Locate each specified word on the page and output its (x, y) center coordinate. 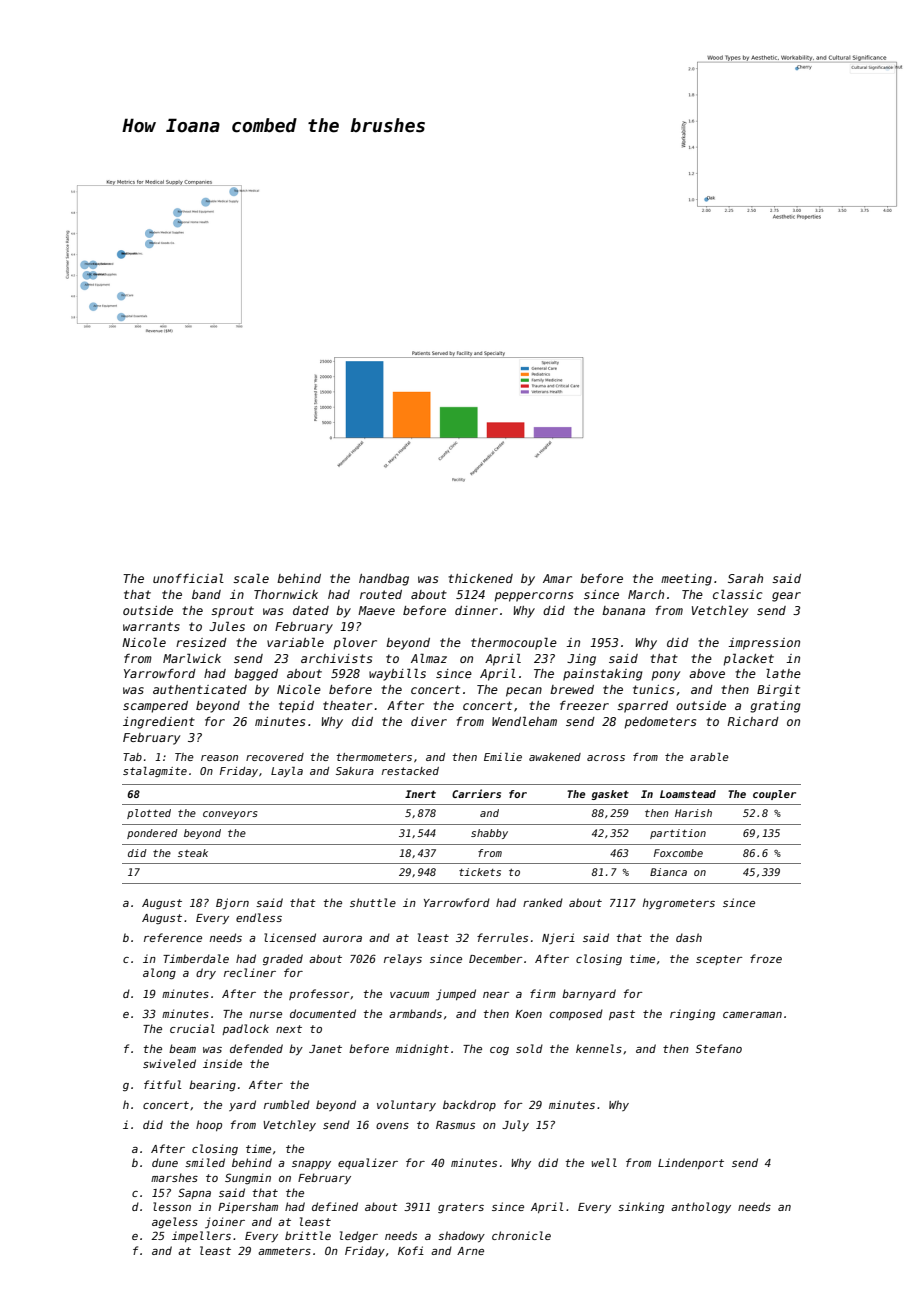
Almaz (429, 658)
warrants (151, 626)
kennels (599, 1048)
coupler (774, 795)
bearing (212, 1086)
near (496, 995)
